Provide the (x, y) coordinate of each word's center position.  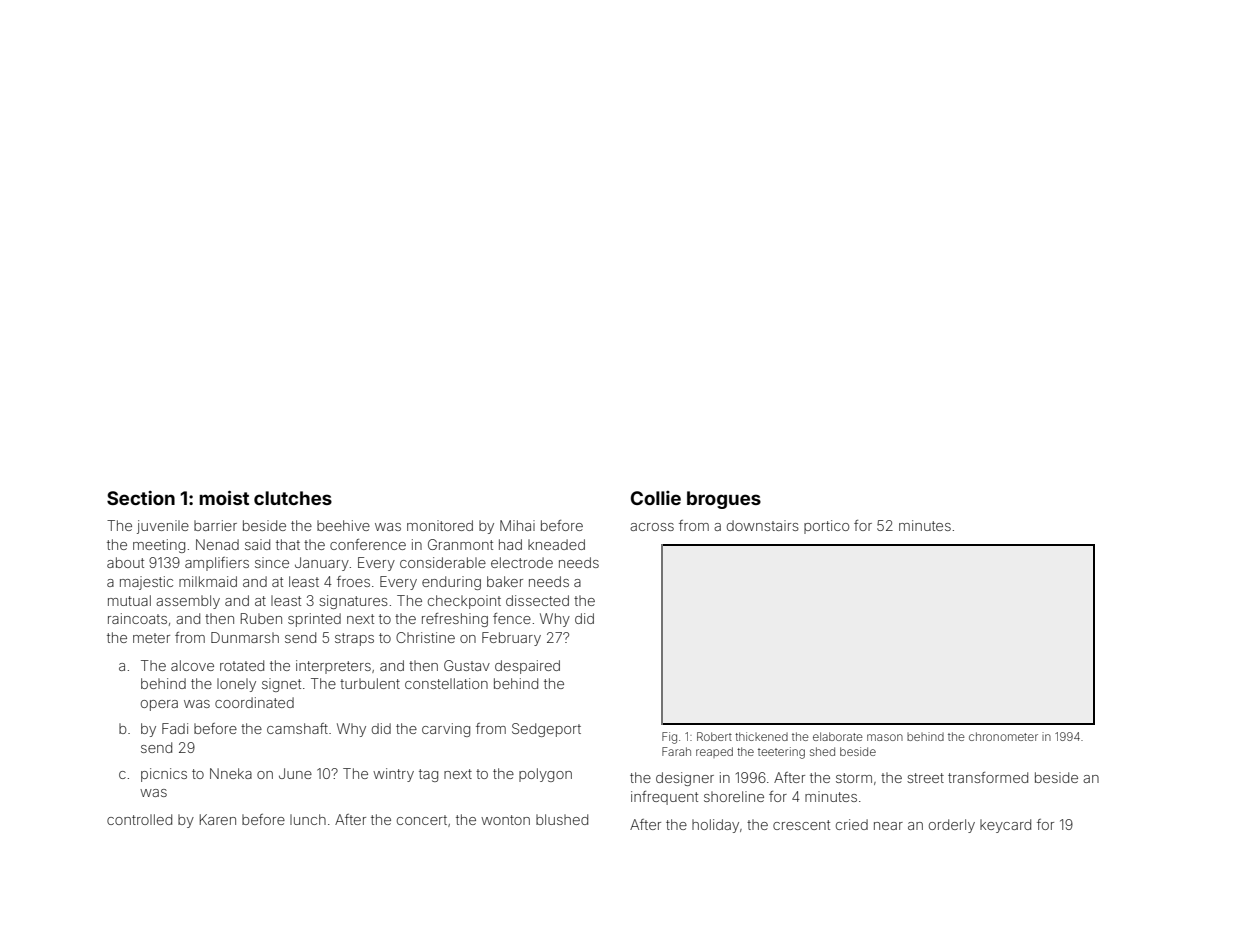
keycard (1005, 826)
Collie (656, 498)
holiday (715, 826)
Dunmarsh (245, 637)
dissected (537, 600)
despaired (527, 667)
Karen (218, 819)
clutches (293, 498)
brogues (724, 500)
